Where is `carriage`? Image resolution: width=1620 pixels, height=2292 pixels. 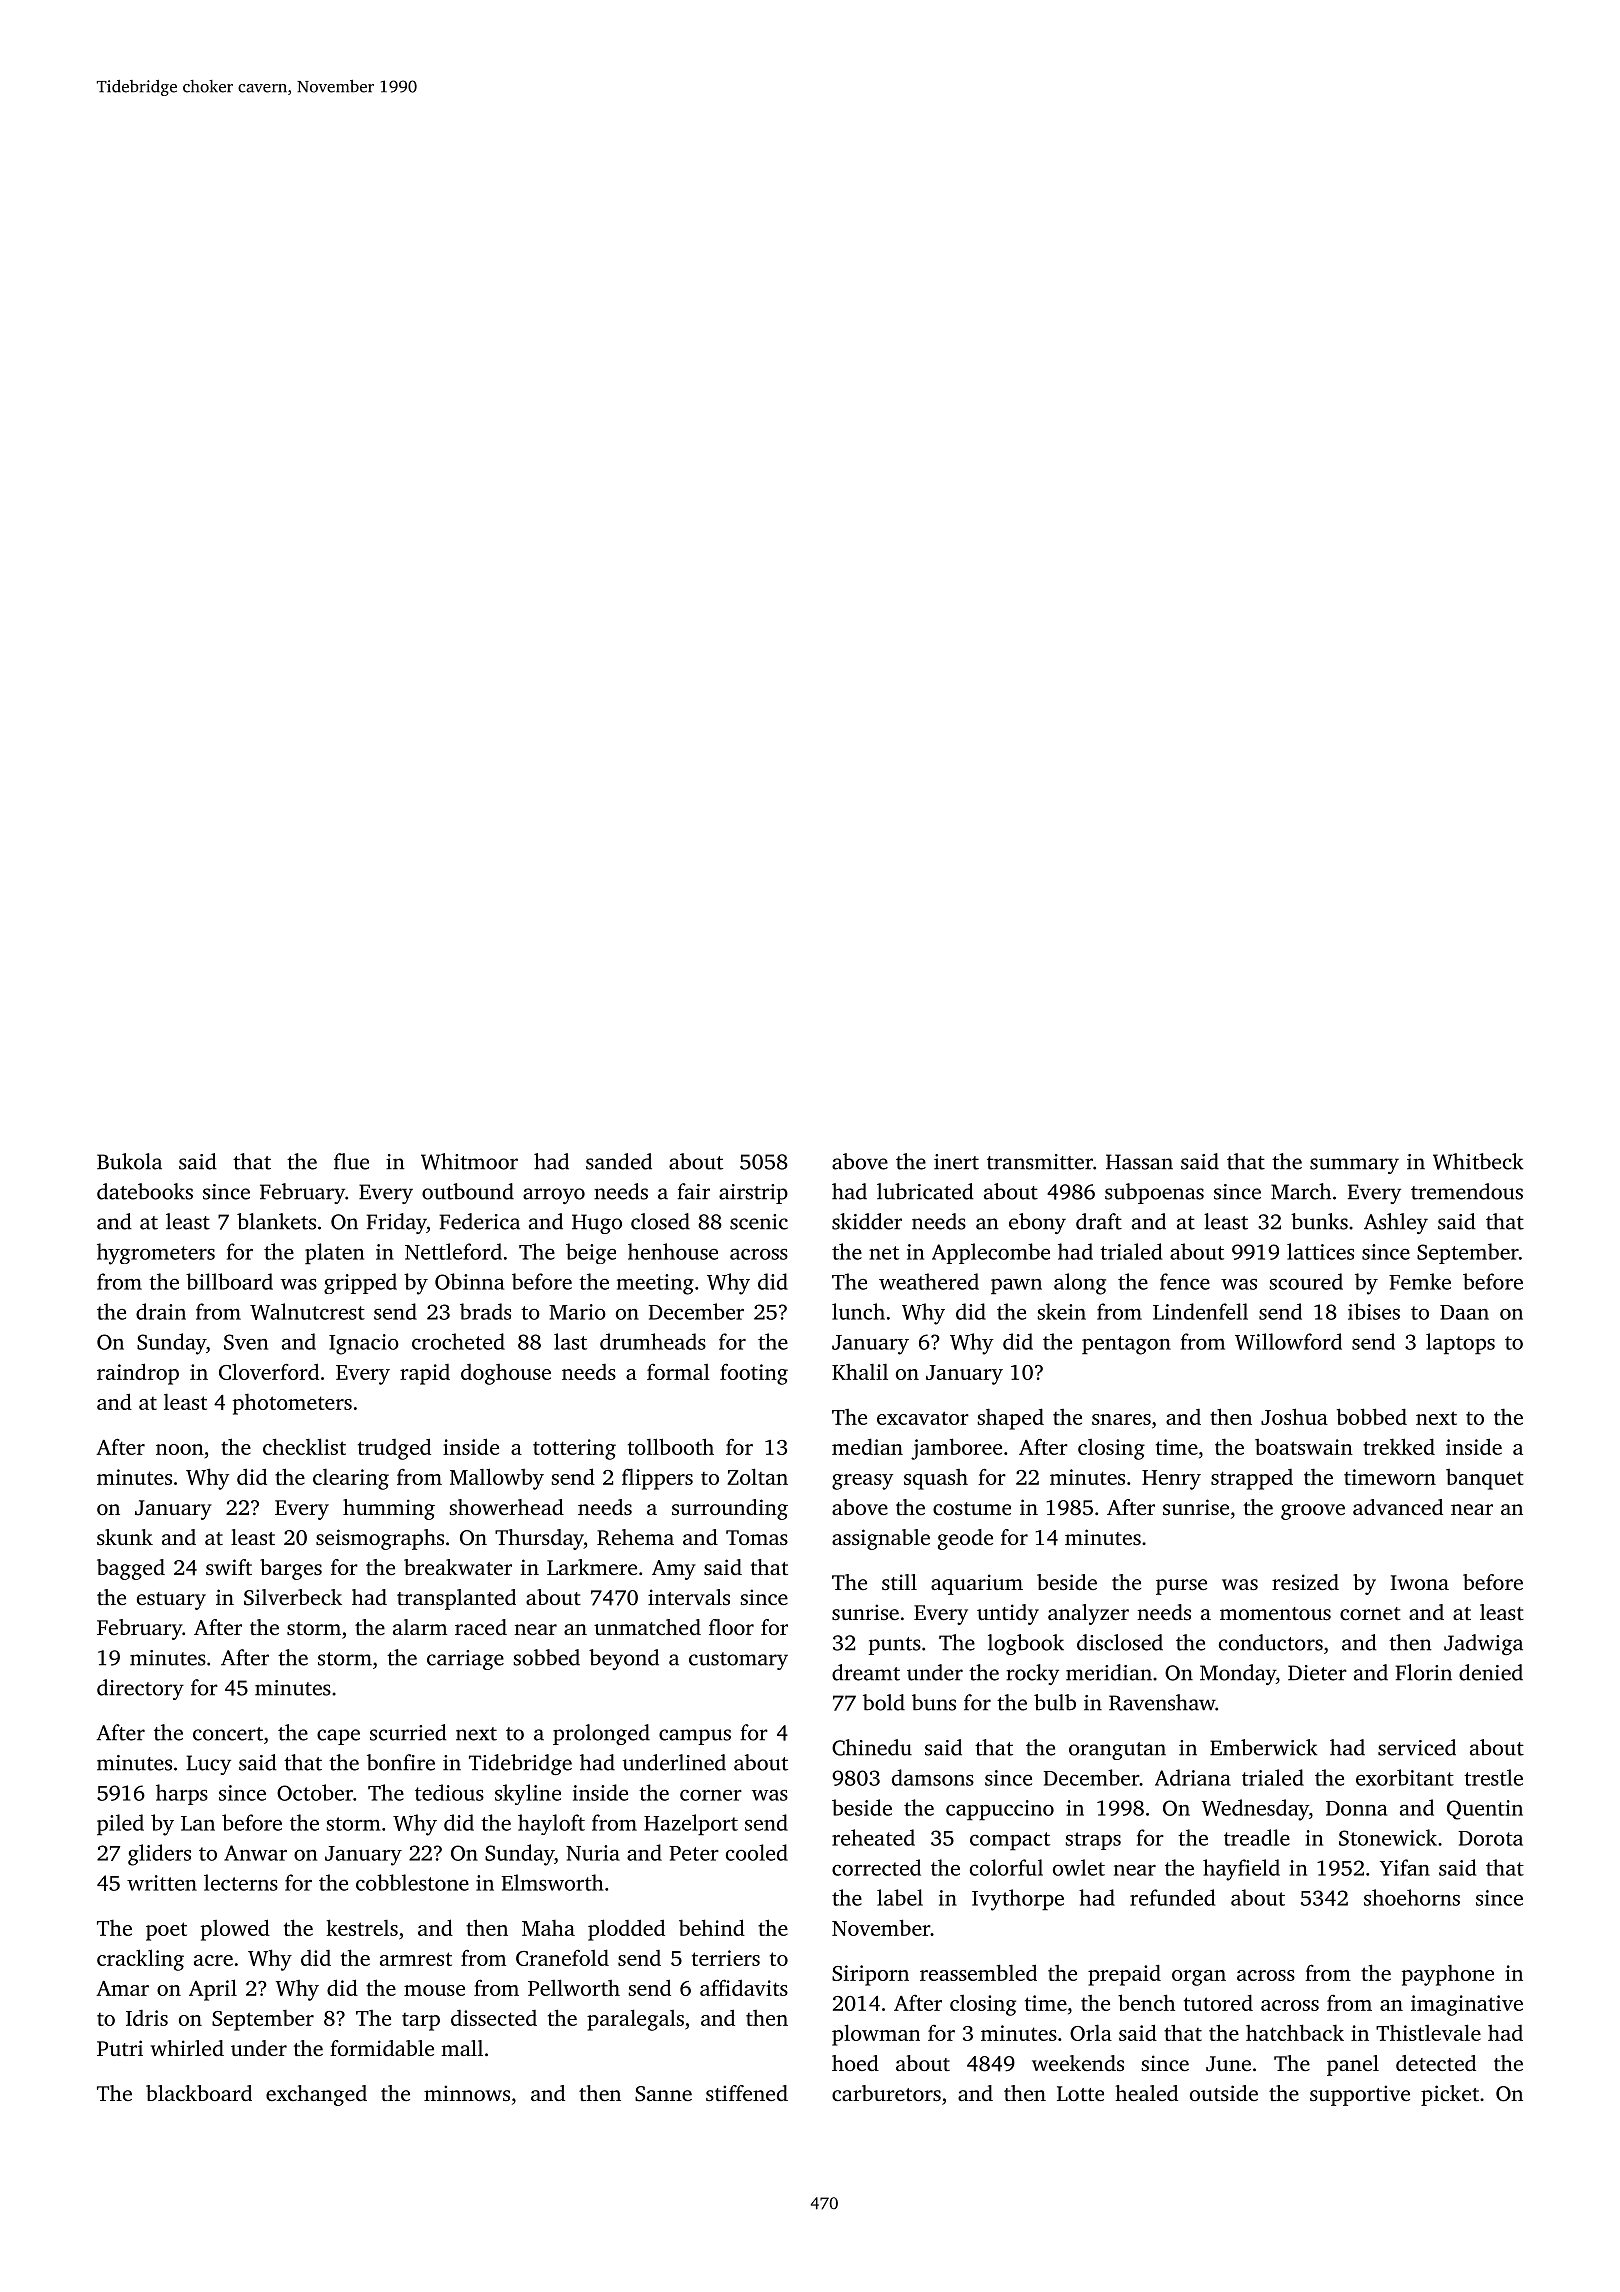 carriage is located at coordinates (465, 1660).
